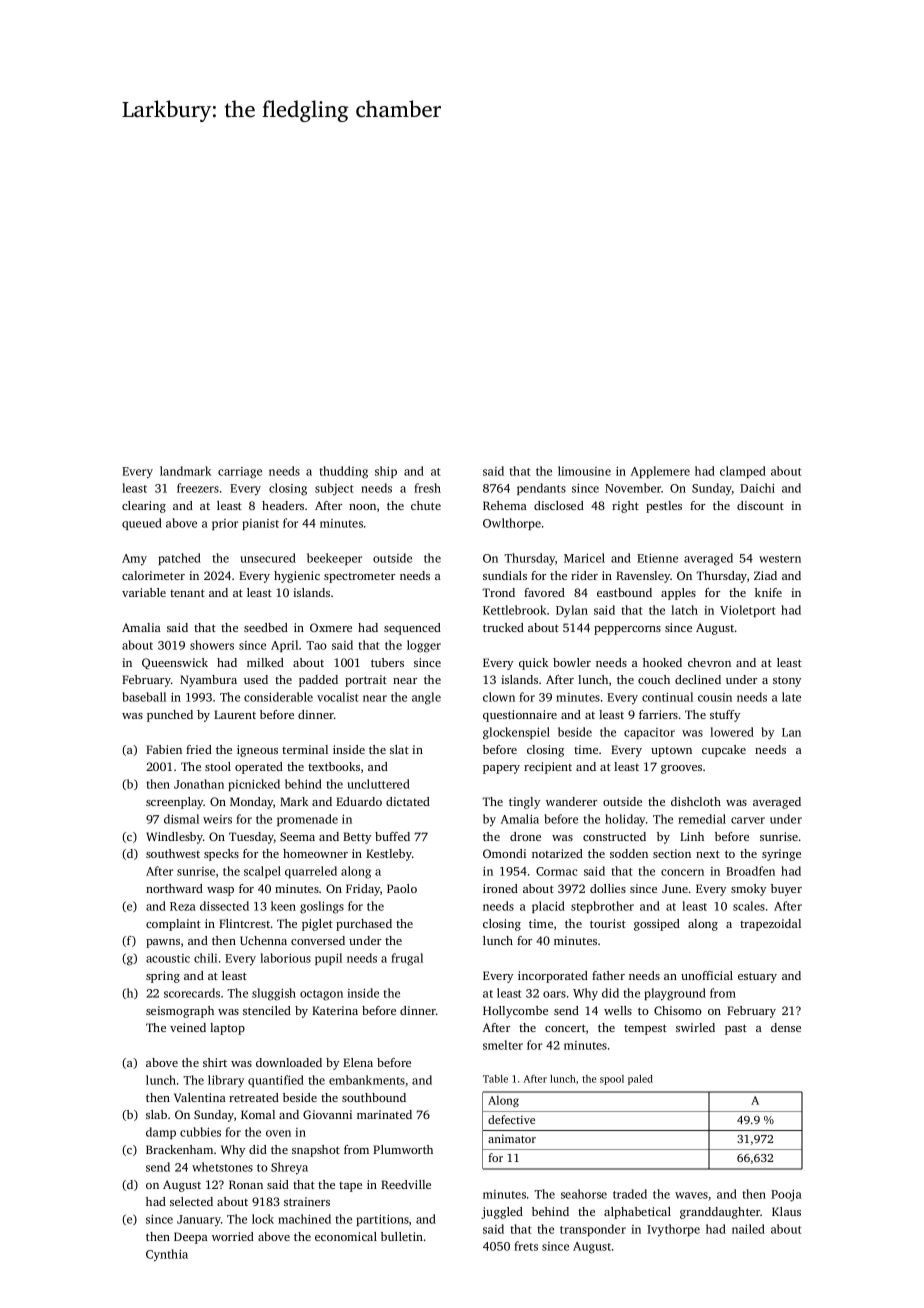  I want to click on dense, so click(786, 1027).
